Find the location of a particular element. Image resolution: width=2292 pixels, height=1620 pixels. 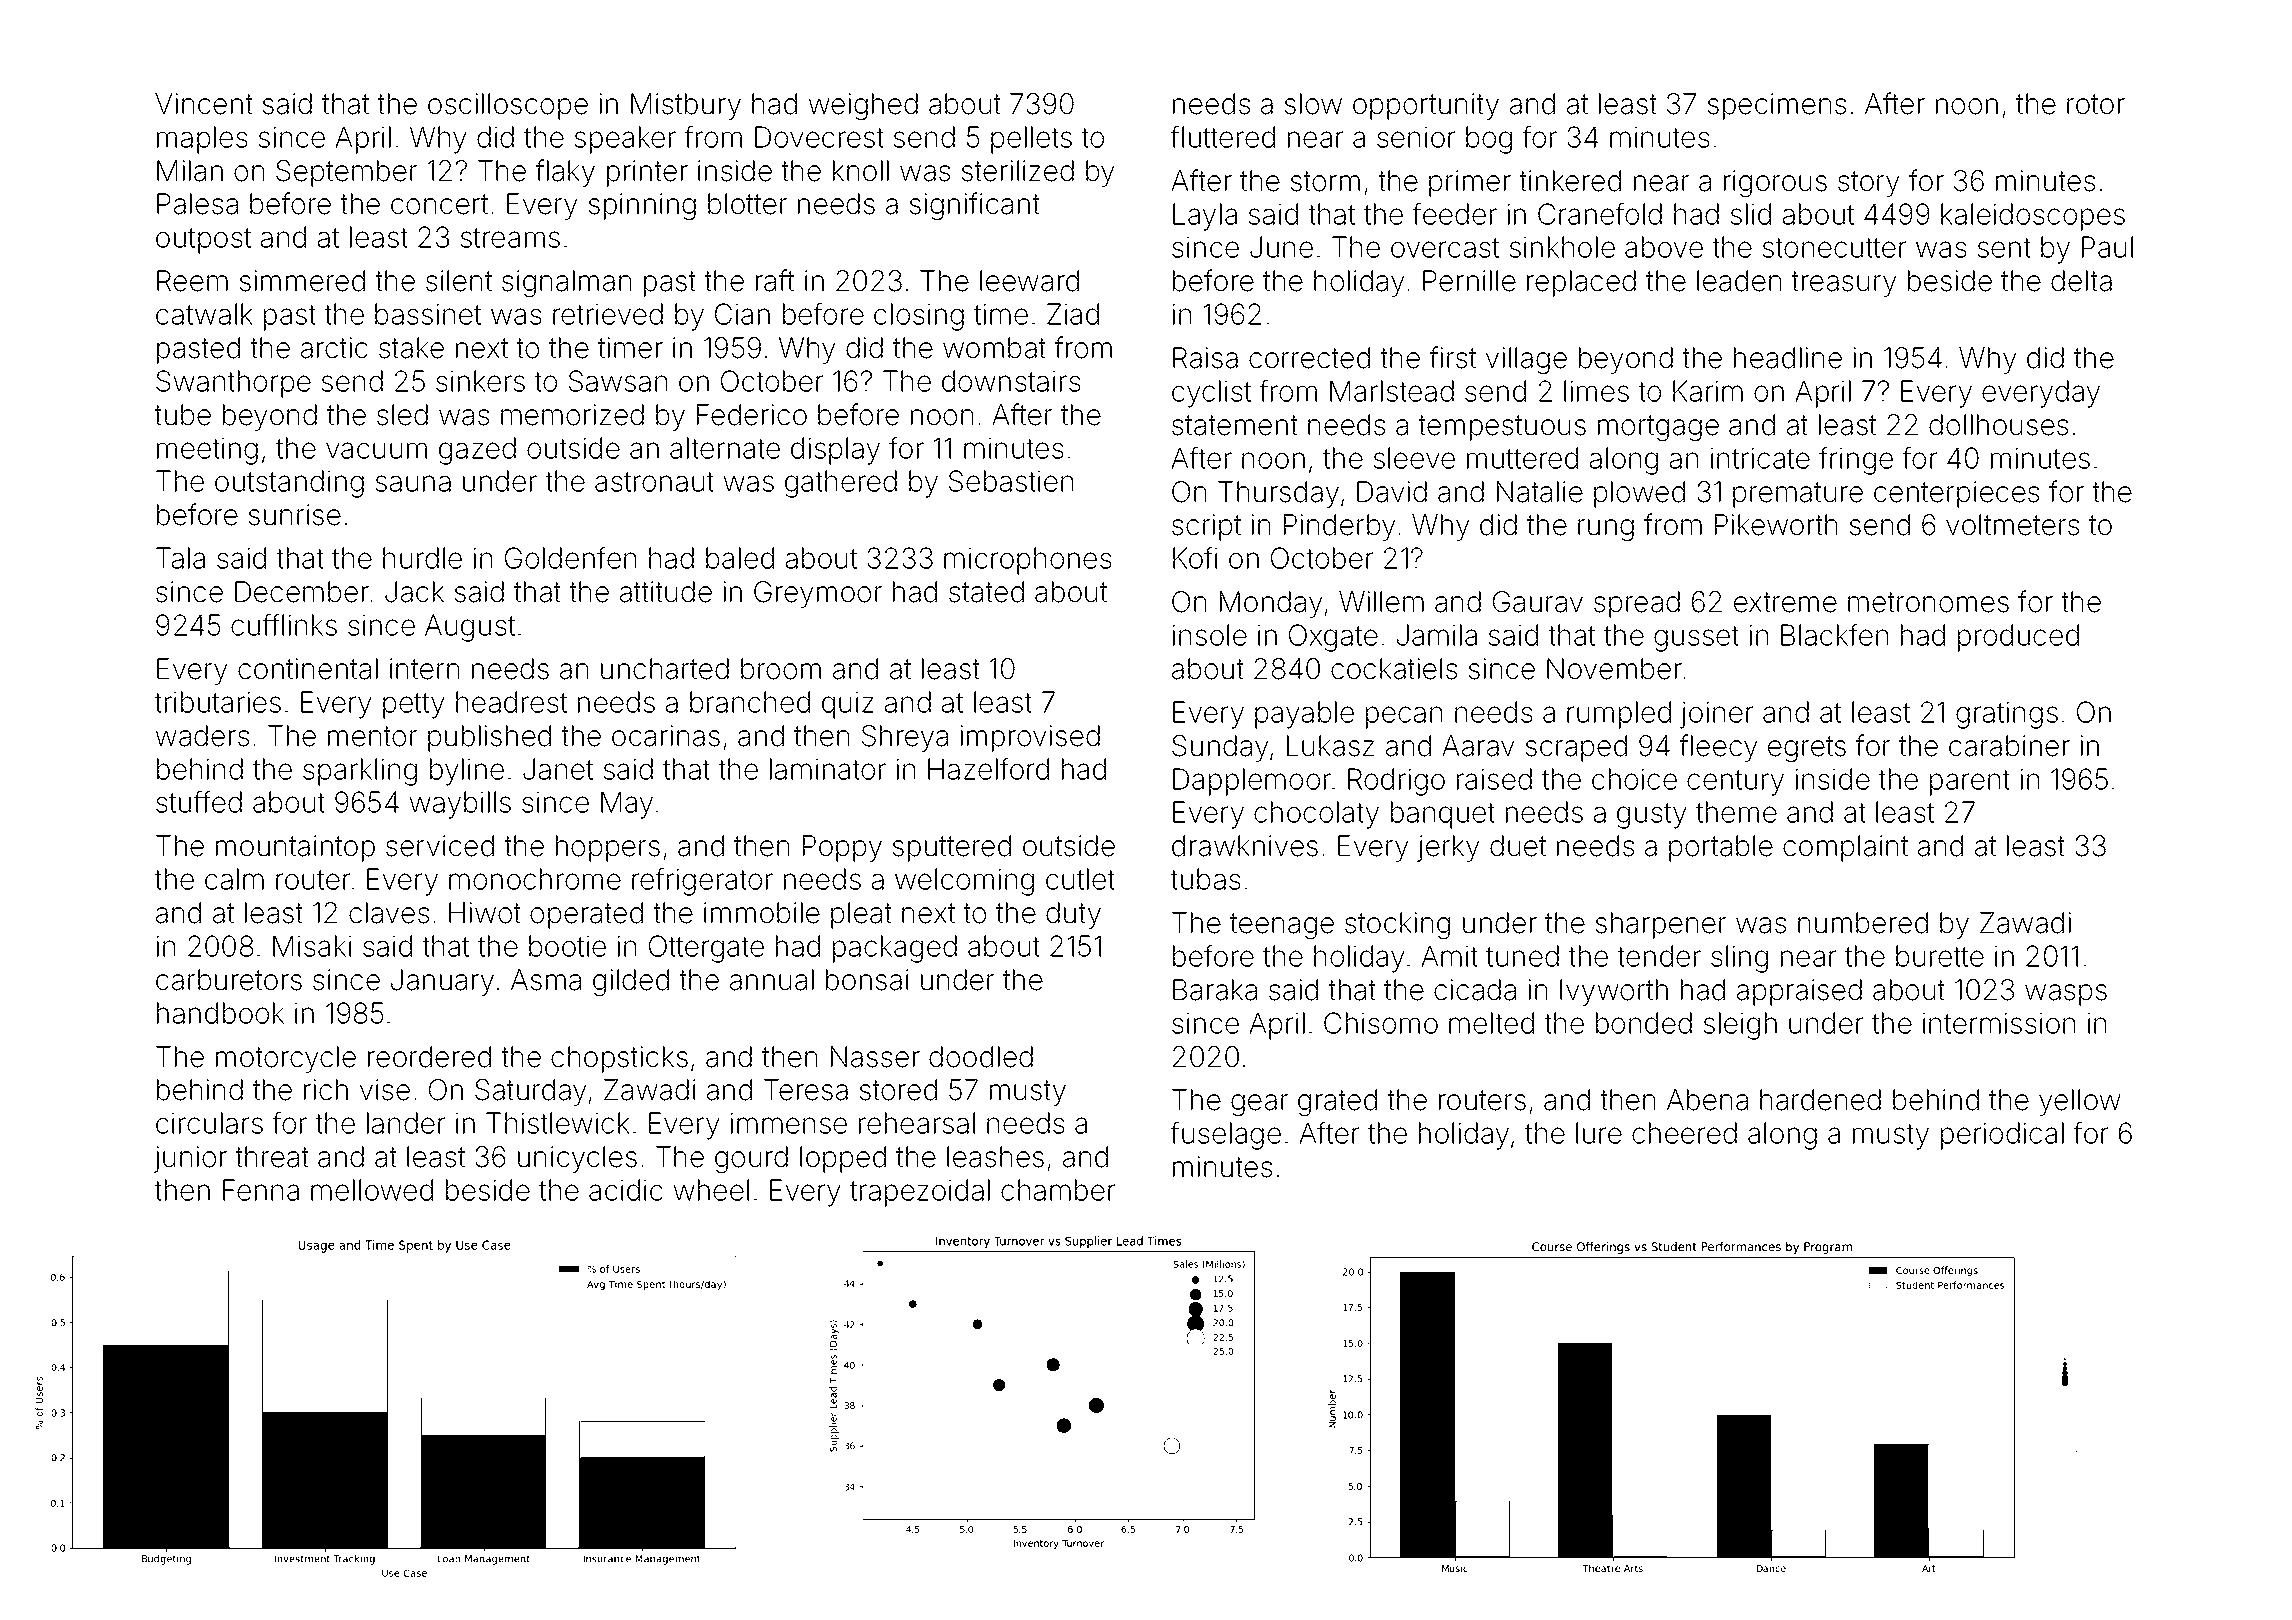

rung is located at coordinates (1606, 530).
